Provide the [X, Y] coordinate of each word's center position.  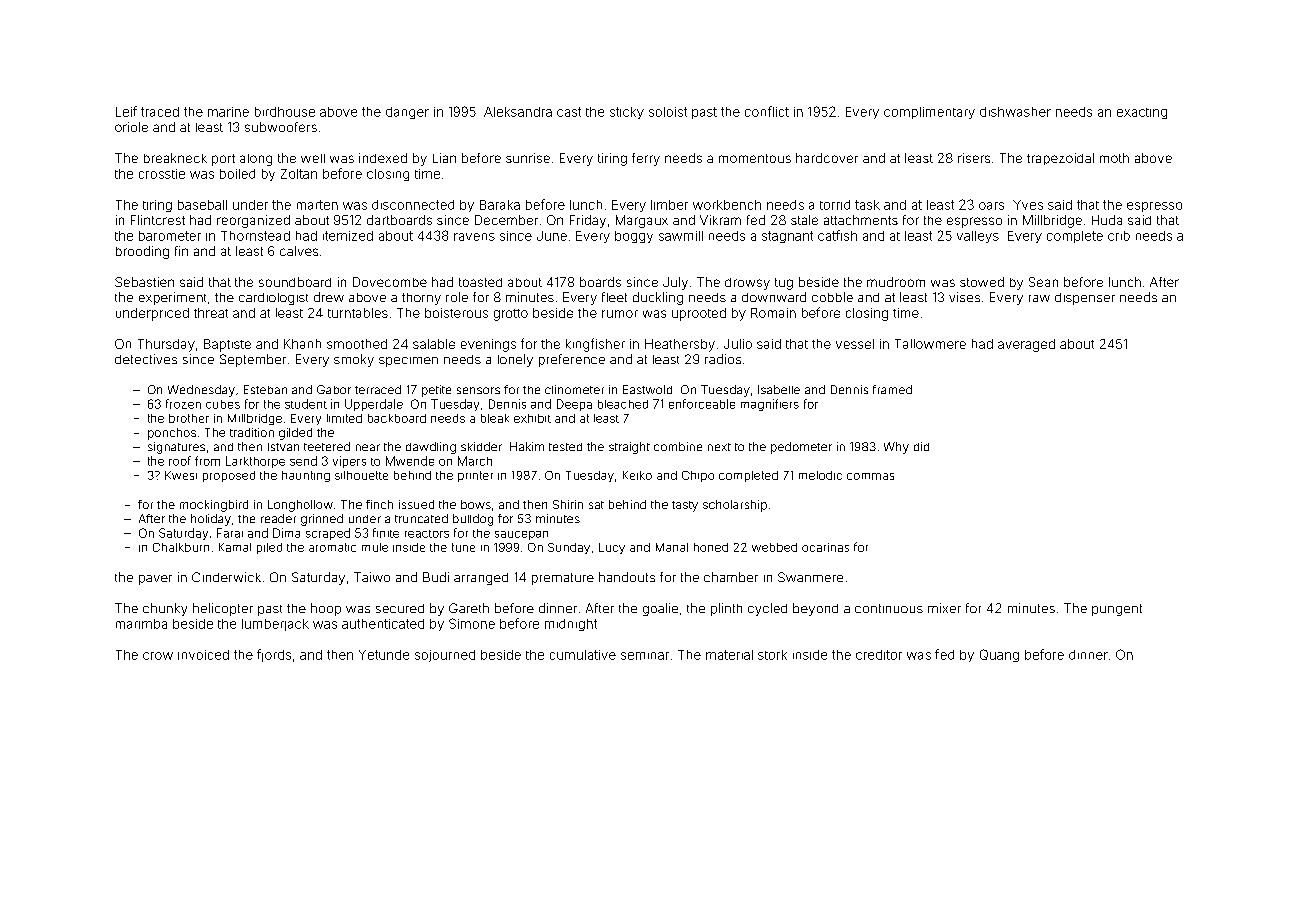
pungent [1117, 610]
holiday [211, 520]
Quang [999, 655]
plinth [726, 609]
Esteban [265, 389]
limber [669, 205]
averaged [1026, 345]
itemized [348, 236]
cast [569, 112]
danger [407, 113]
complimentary [929, 113]
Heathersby [680, 345]
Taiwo [372, 577]
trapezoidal [1060, 159]
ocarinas [825, 547]
